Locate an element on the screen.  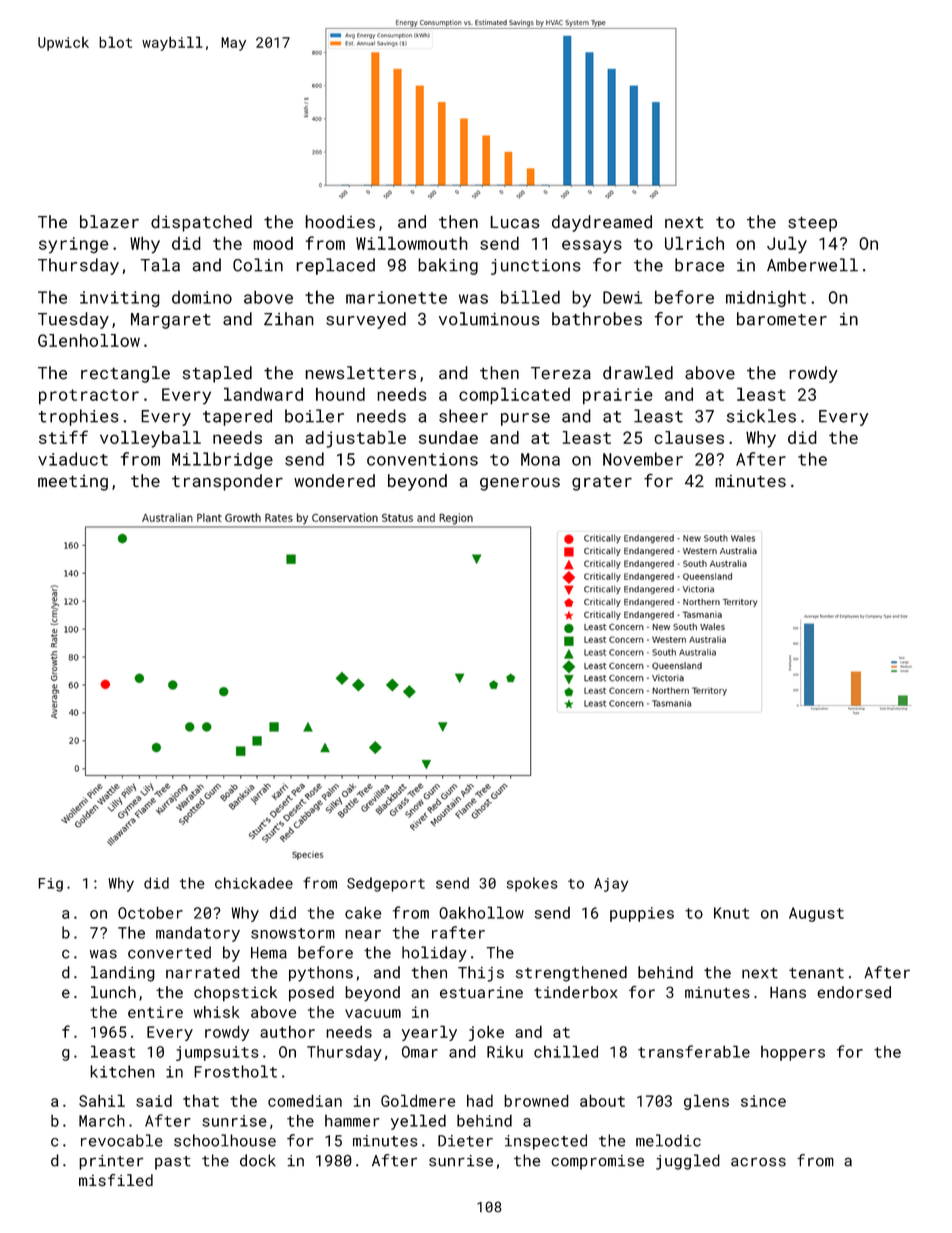
volleyball is located at coordinates (150, 439).
